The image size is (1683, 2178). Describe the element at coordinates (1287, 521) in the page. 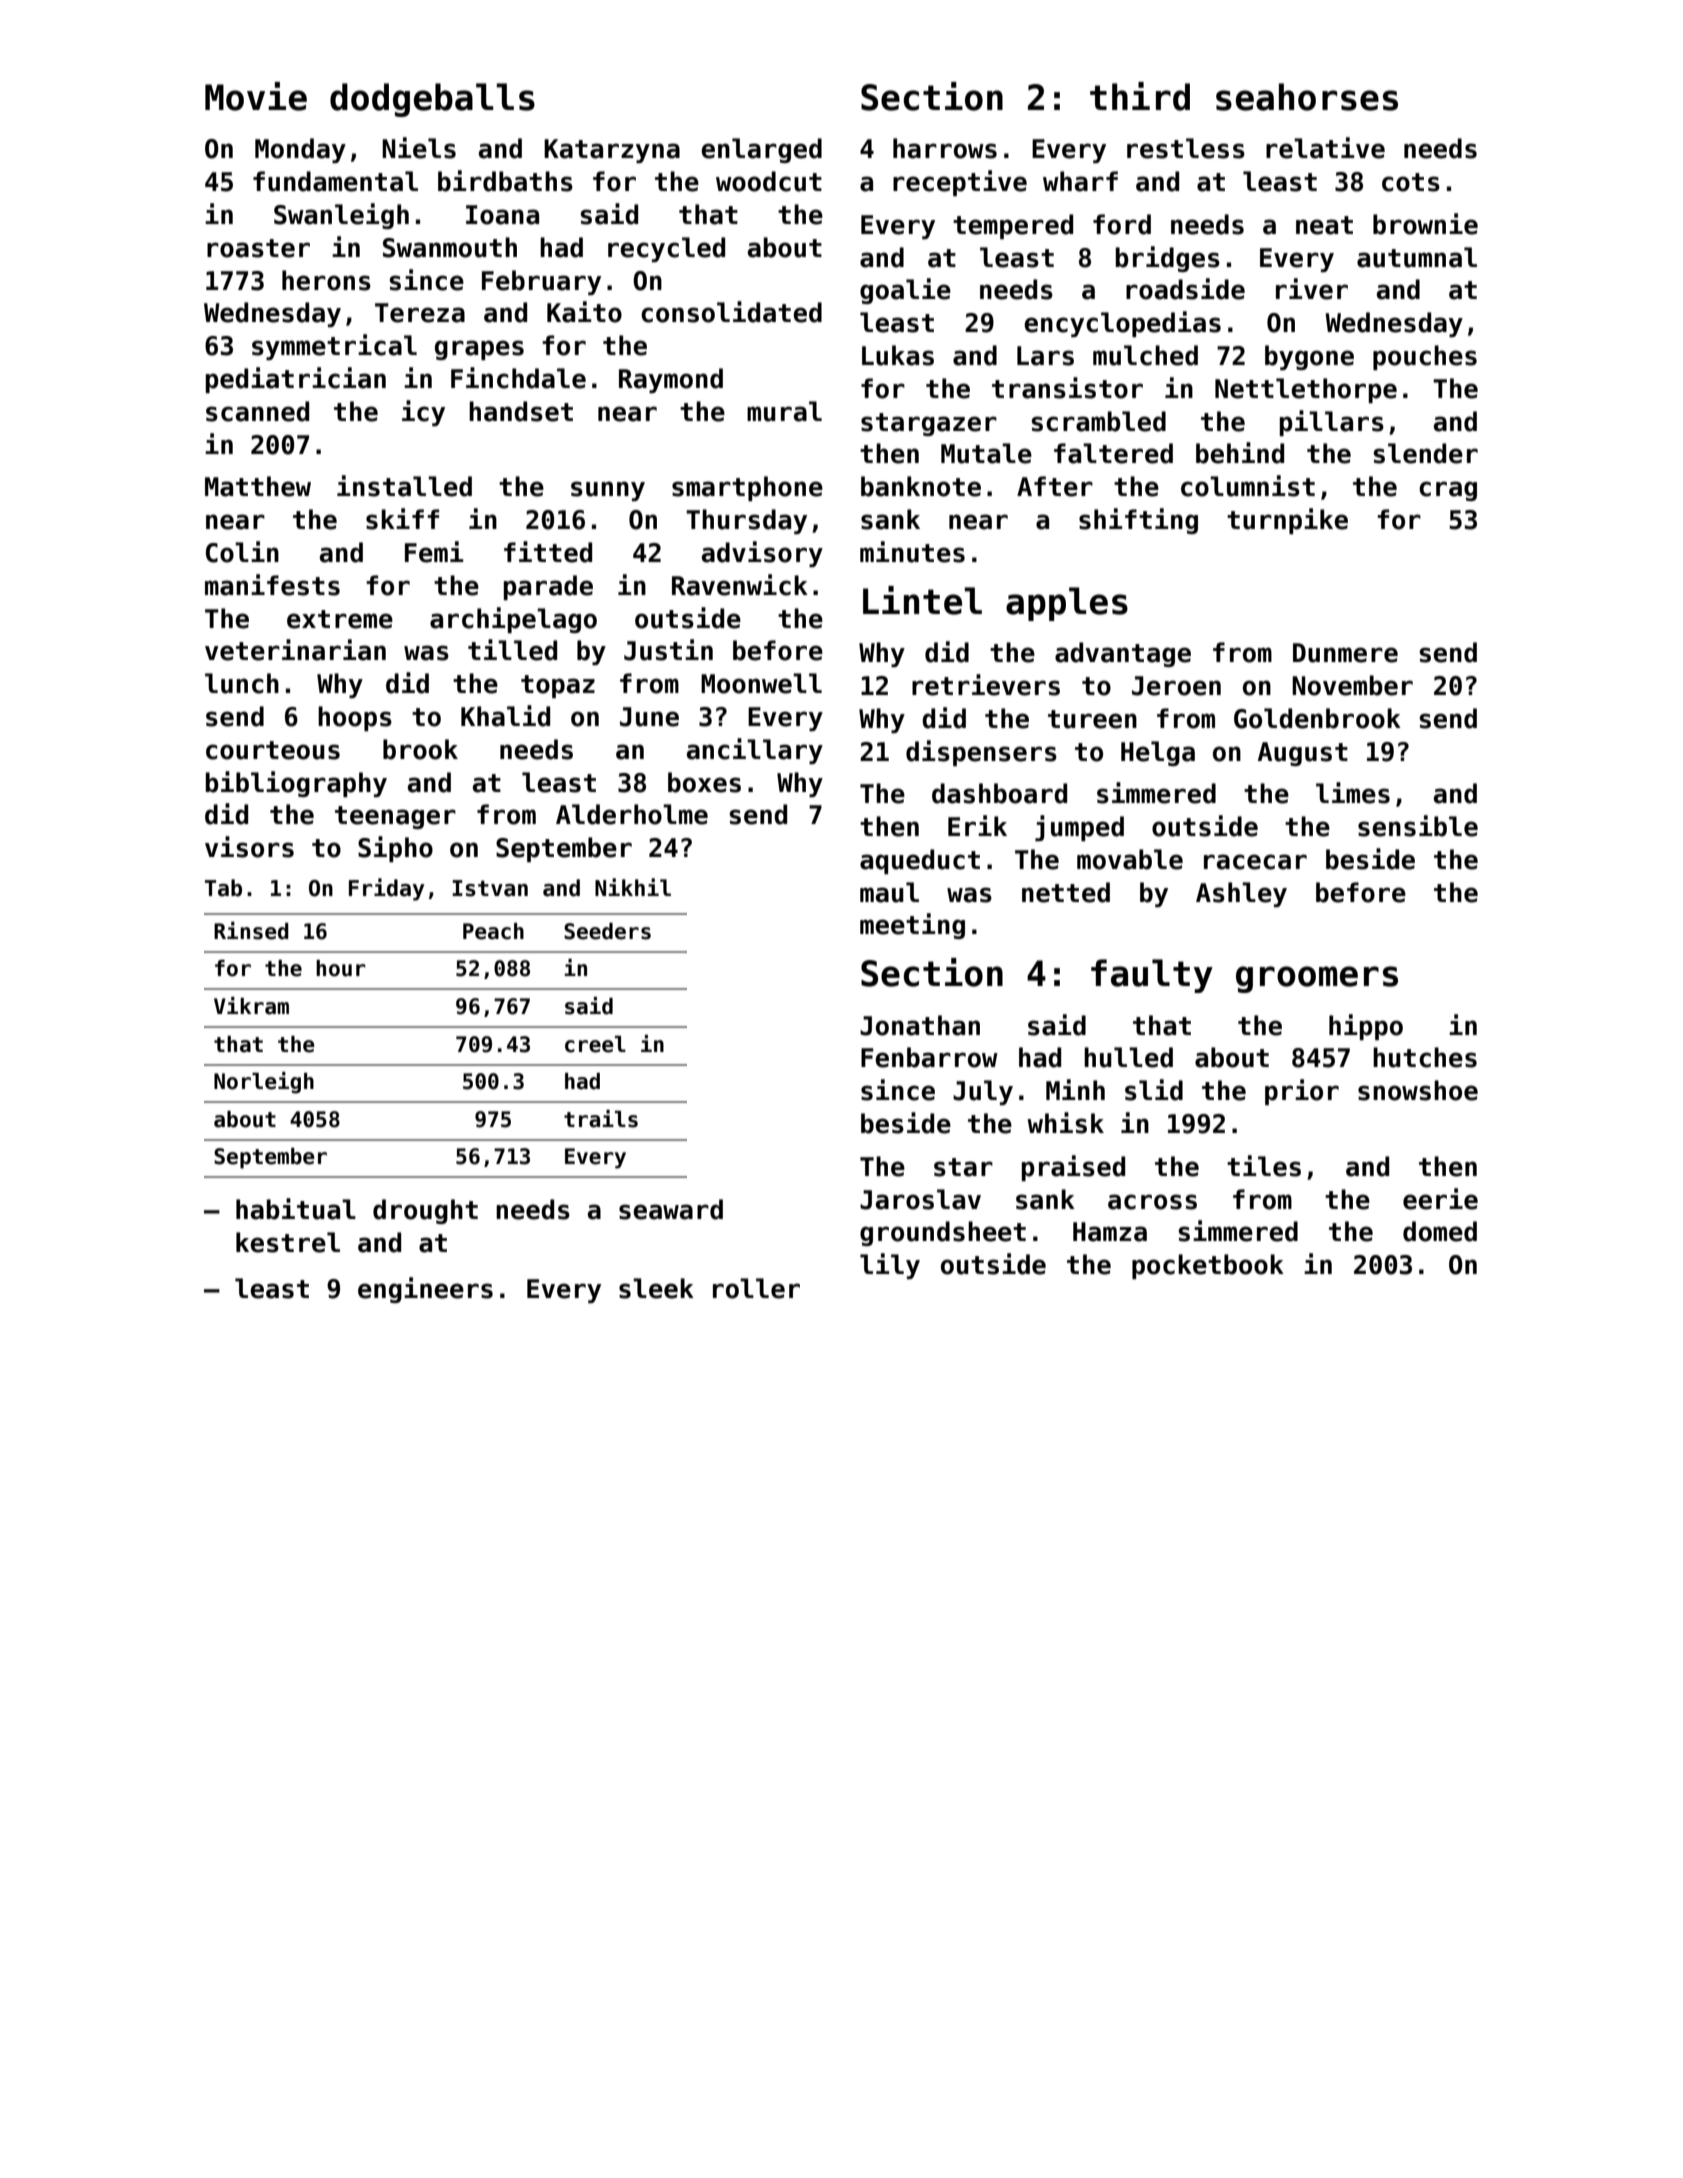

I see `turnpike` at that location.
